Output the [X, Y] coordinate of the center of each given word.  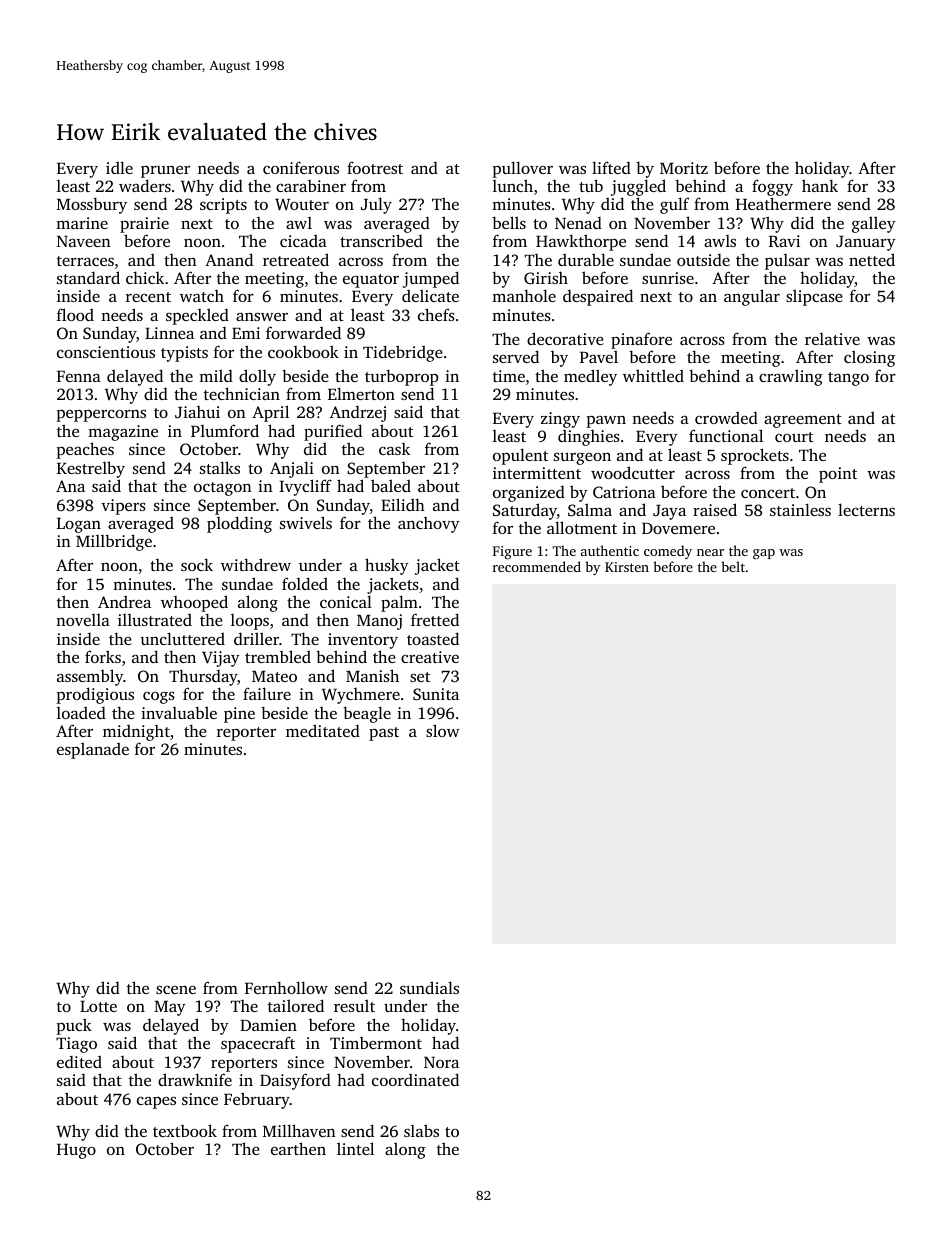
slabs [421, 1130]
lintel [355, 1148]
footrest [375, 167]
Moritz [684, 168]
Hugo [76, 1151]
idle [119, 167]
